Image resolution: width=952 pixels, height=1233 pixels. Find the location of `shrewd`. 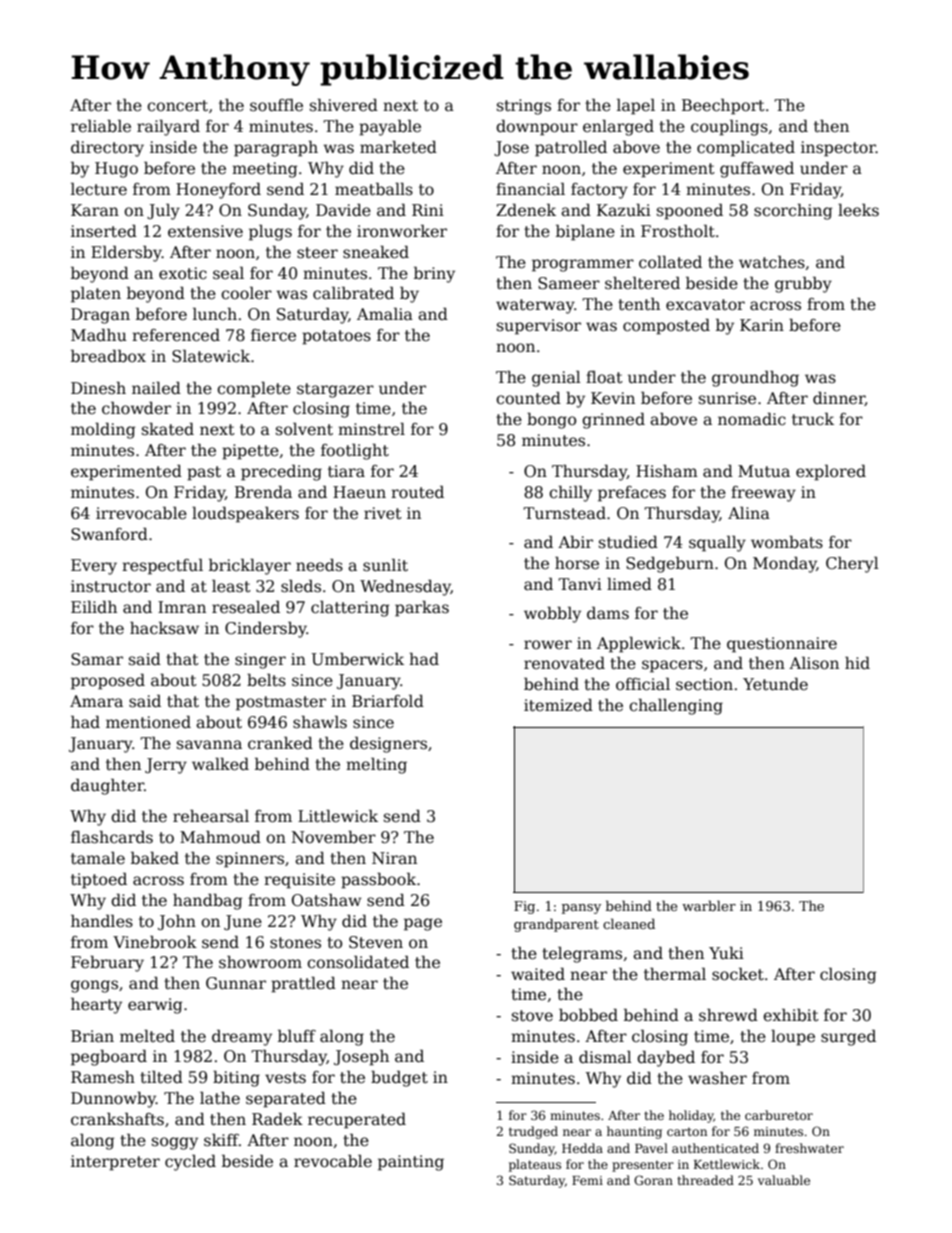

shrewd is located at coordinates (728, 1015).
